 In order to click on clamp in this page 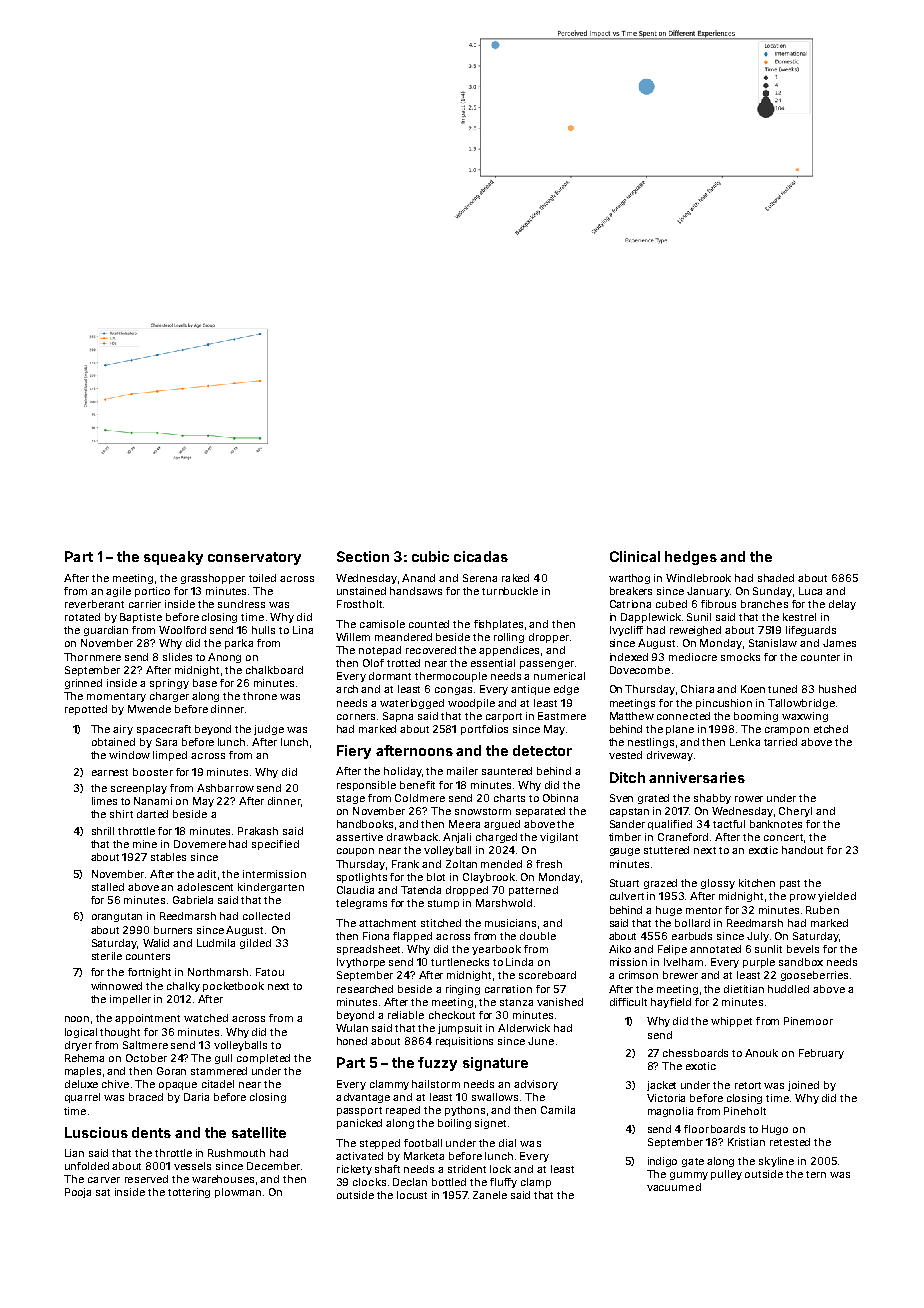, I will do `click(536, 1183)`.
